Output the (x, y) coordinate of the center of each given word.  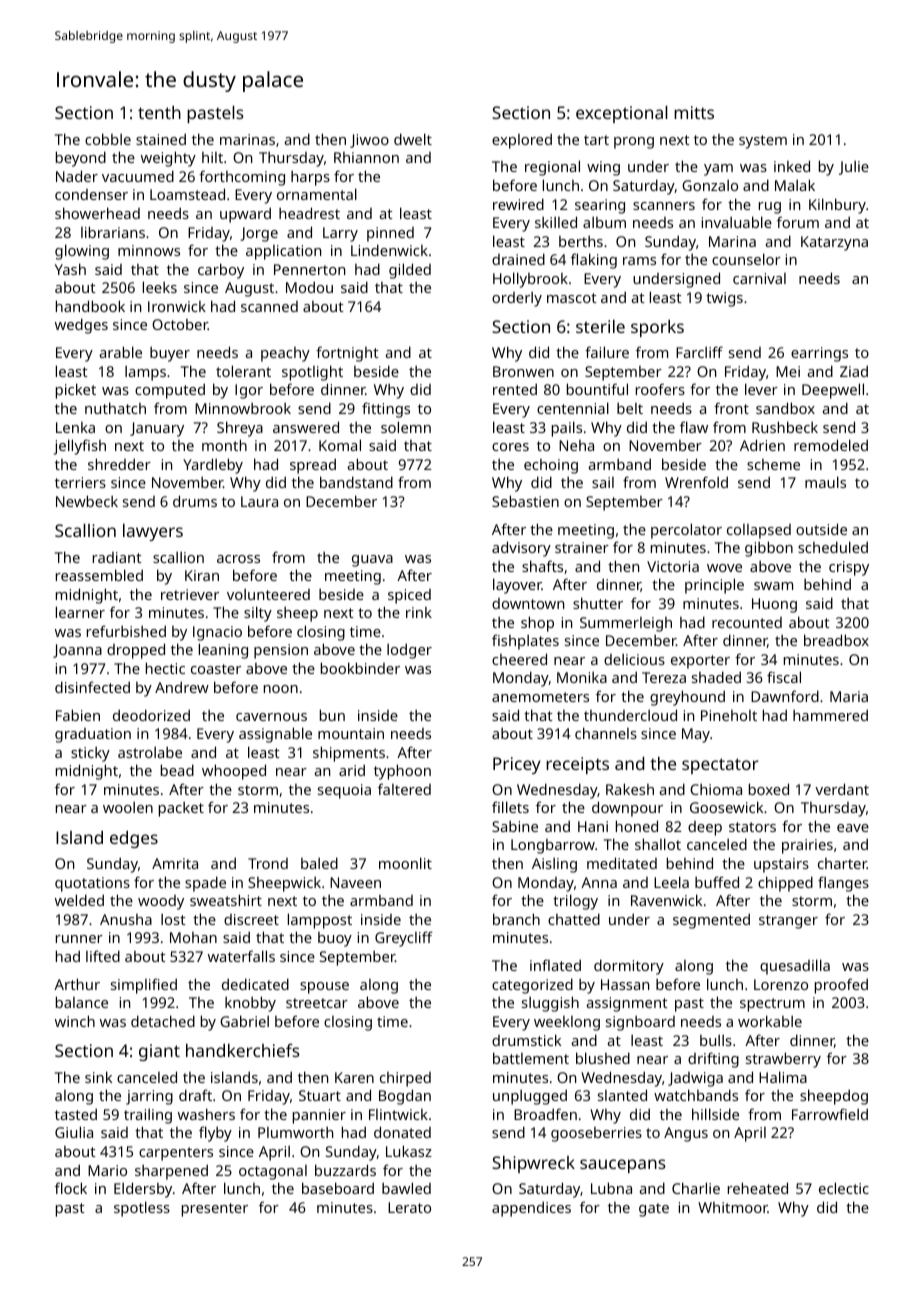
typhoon (402, 772)
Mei (788, 371)
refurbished (126, 631)
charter (842, 863)
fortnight (347, 354)
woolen (128, 807)
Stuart (320, 1095)
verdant (842, 789)
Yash (70, 269)
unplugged (530, 1097)
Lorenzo (781, 984)
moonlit (405, 863)
